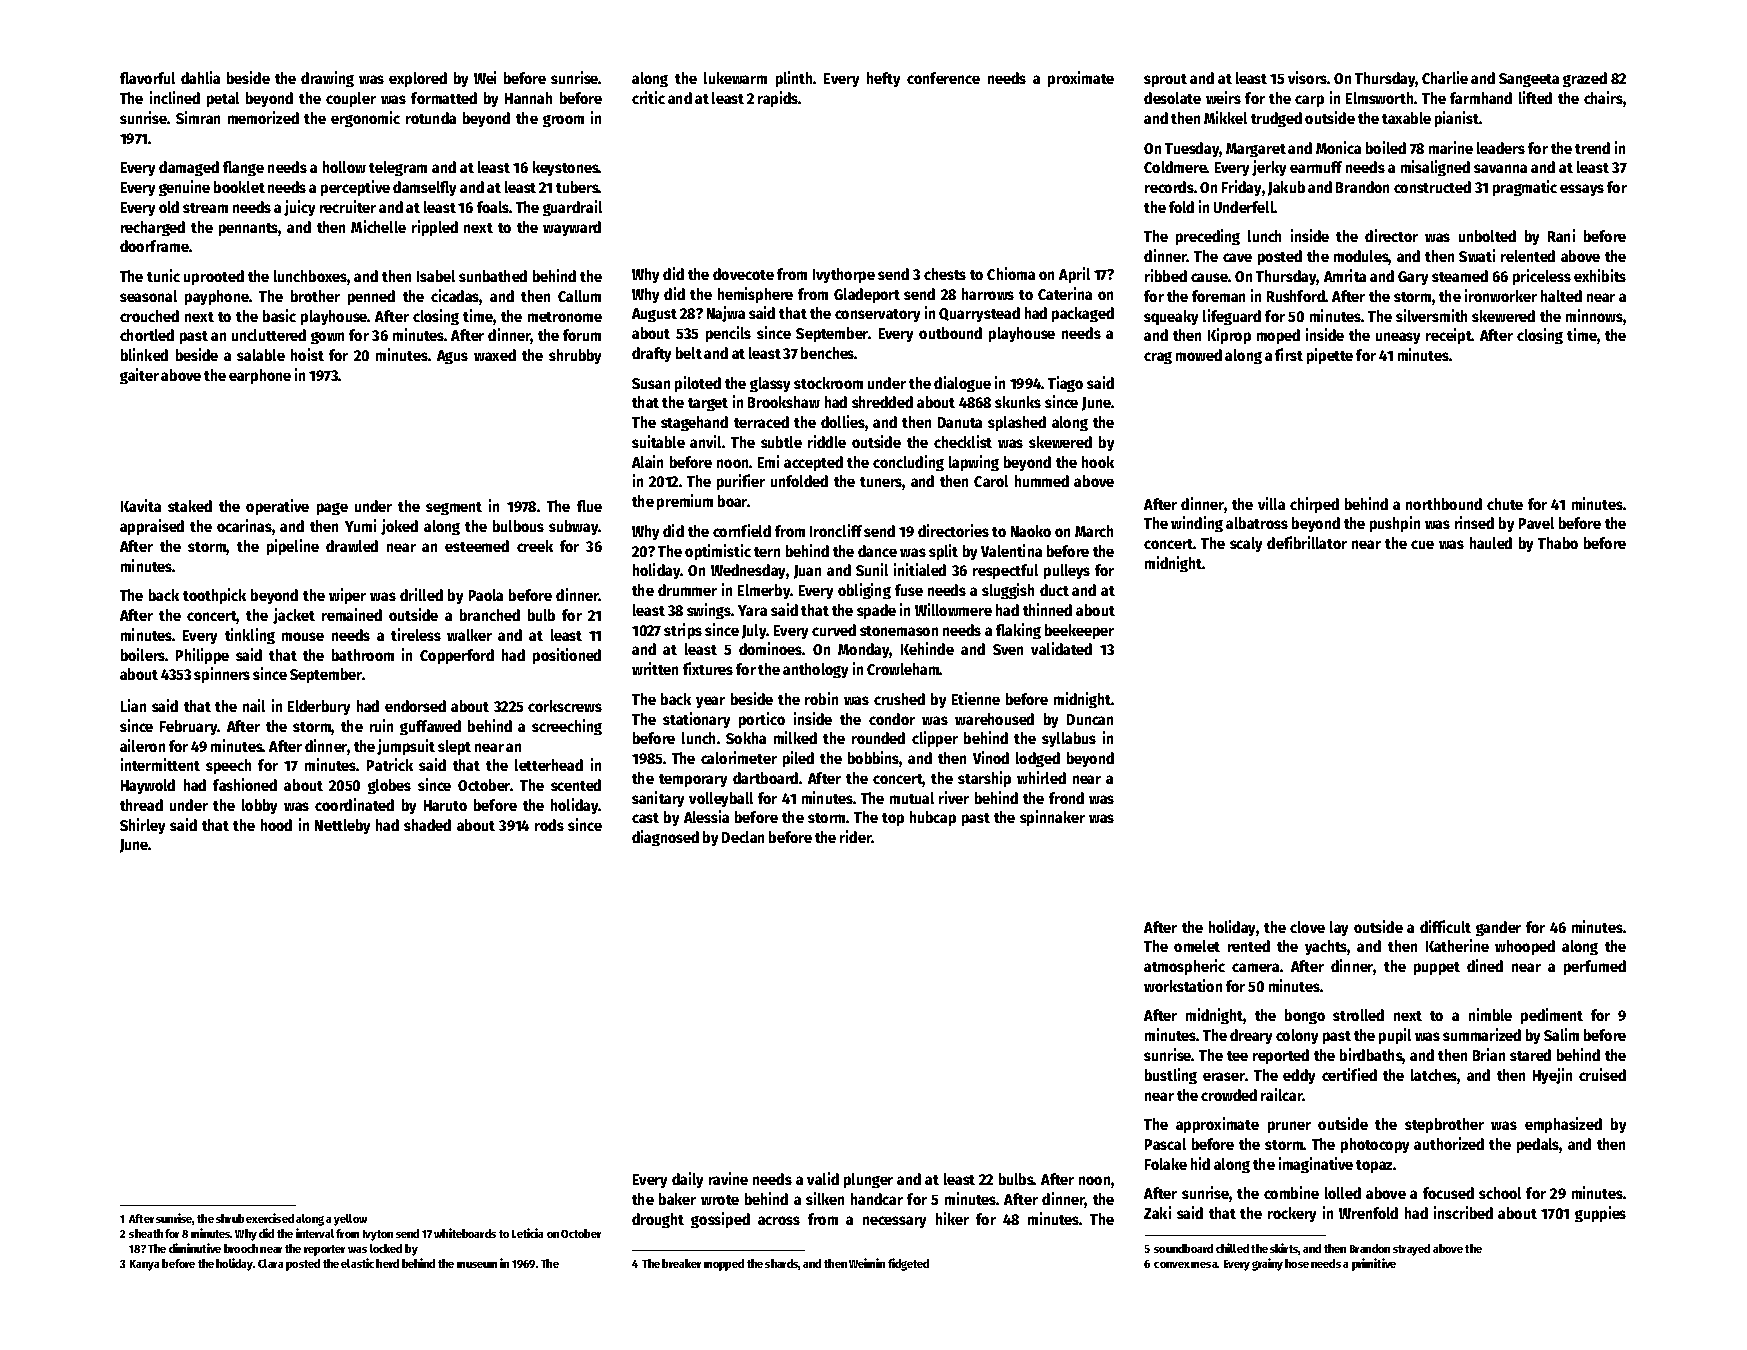 The image size is (1747, 1350). What do you see at coordinates (277, 507) in the image?
I see `operative` at bounding box center [277, 507].
